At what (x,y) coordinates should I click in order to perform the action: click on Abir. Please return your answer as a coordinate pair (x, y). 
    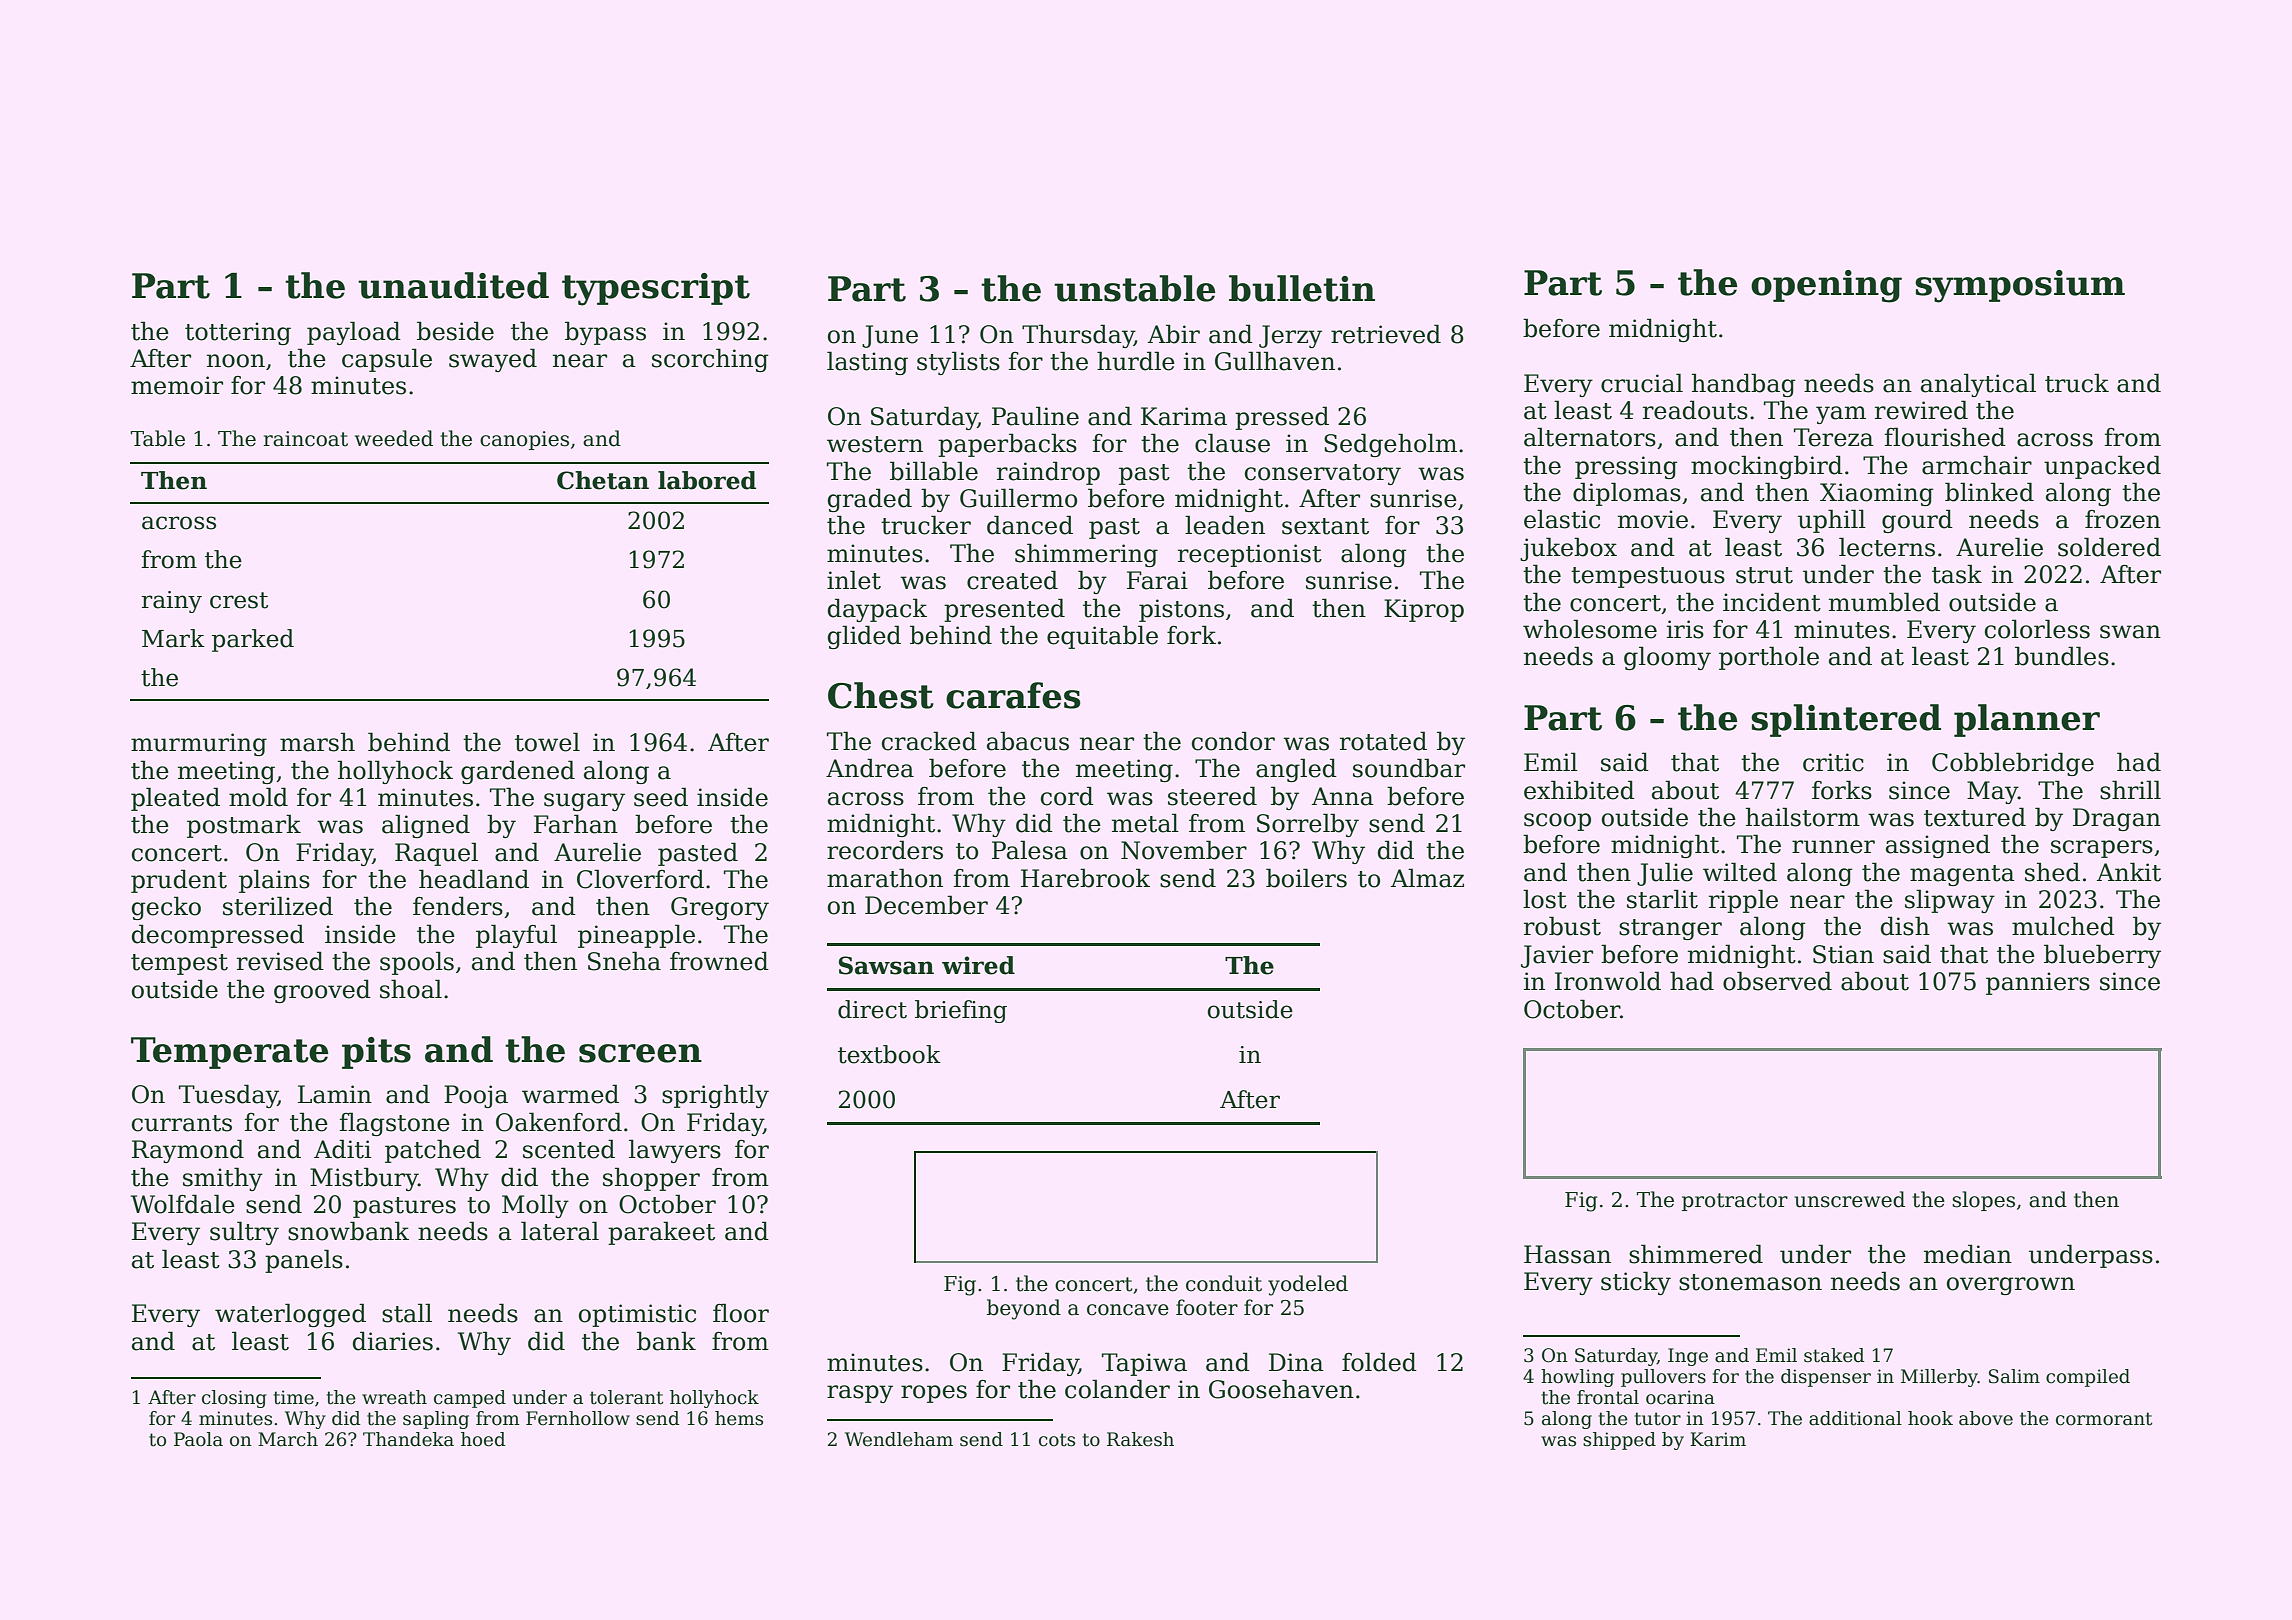
    Looking at the image, I should click on (1174, 334).
